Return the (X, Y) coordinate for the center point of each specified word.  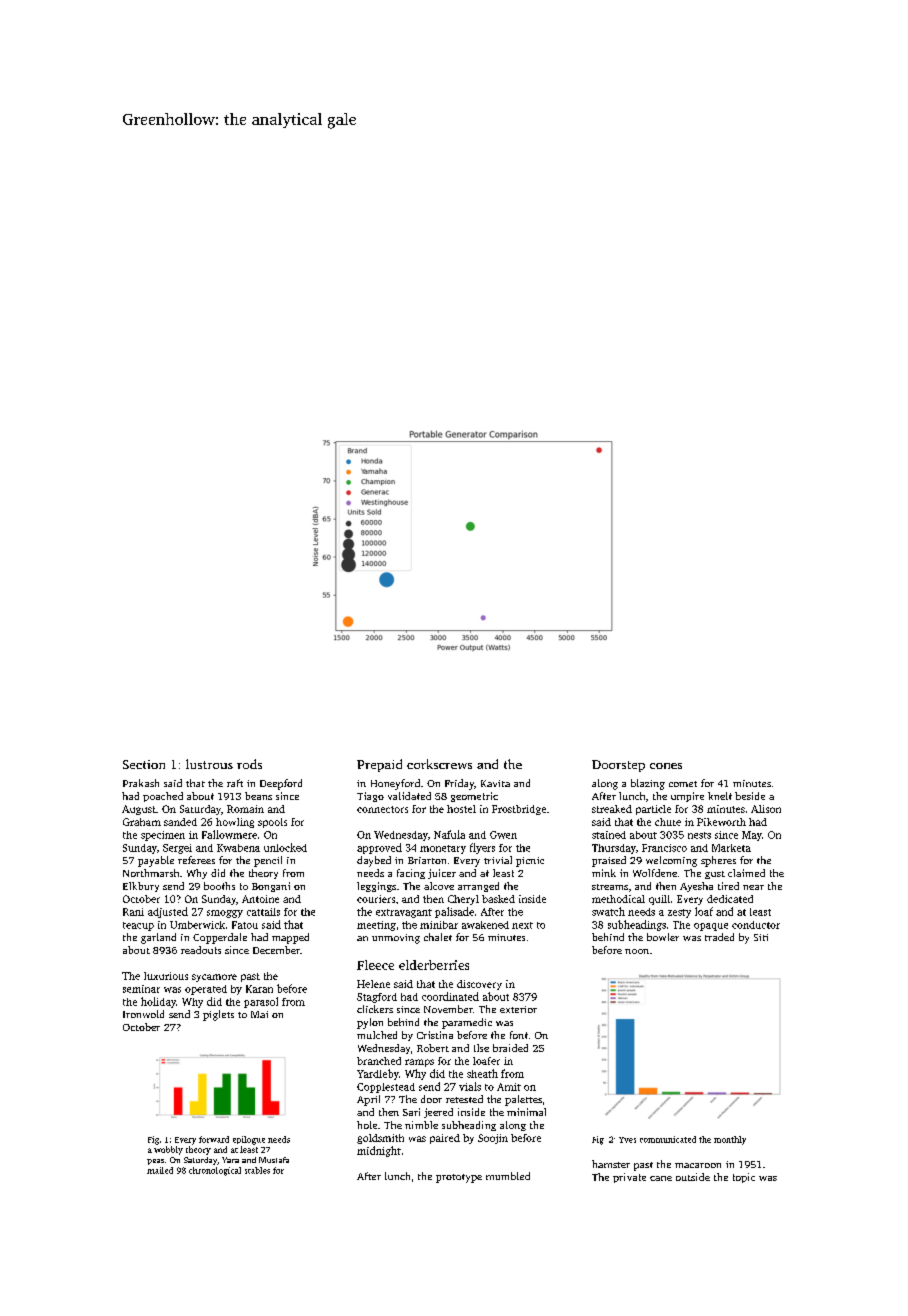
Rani (133, 912)
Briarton (427, 860)
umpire (687, 797)
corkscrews (439, 764)
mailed (160, 1170)
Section (144, 764)
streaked (612, 809)
